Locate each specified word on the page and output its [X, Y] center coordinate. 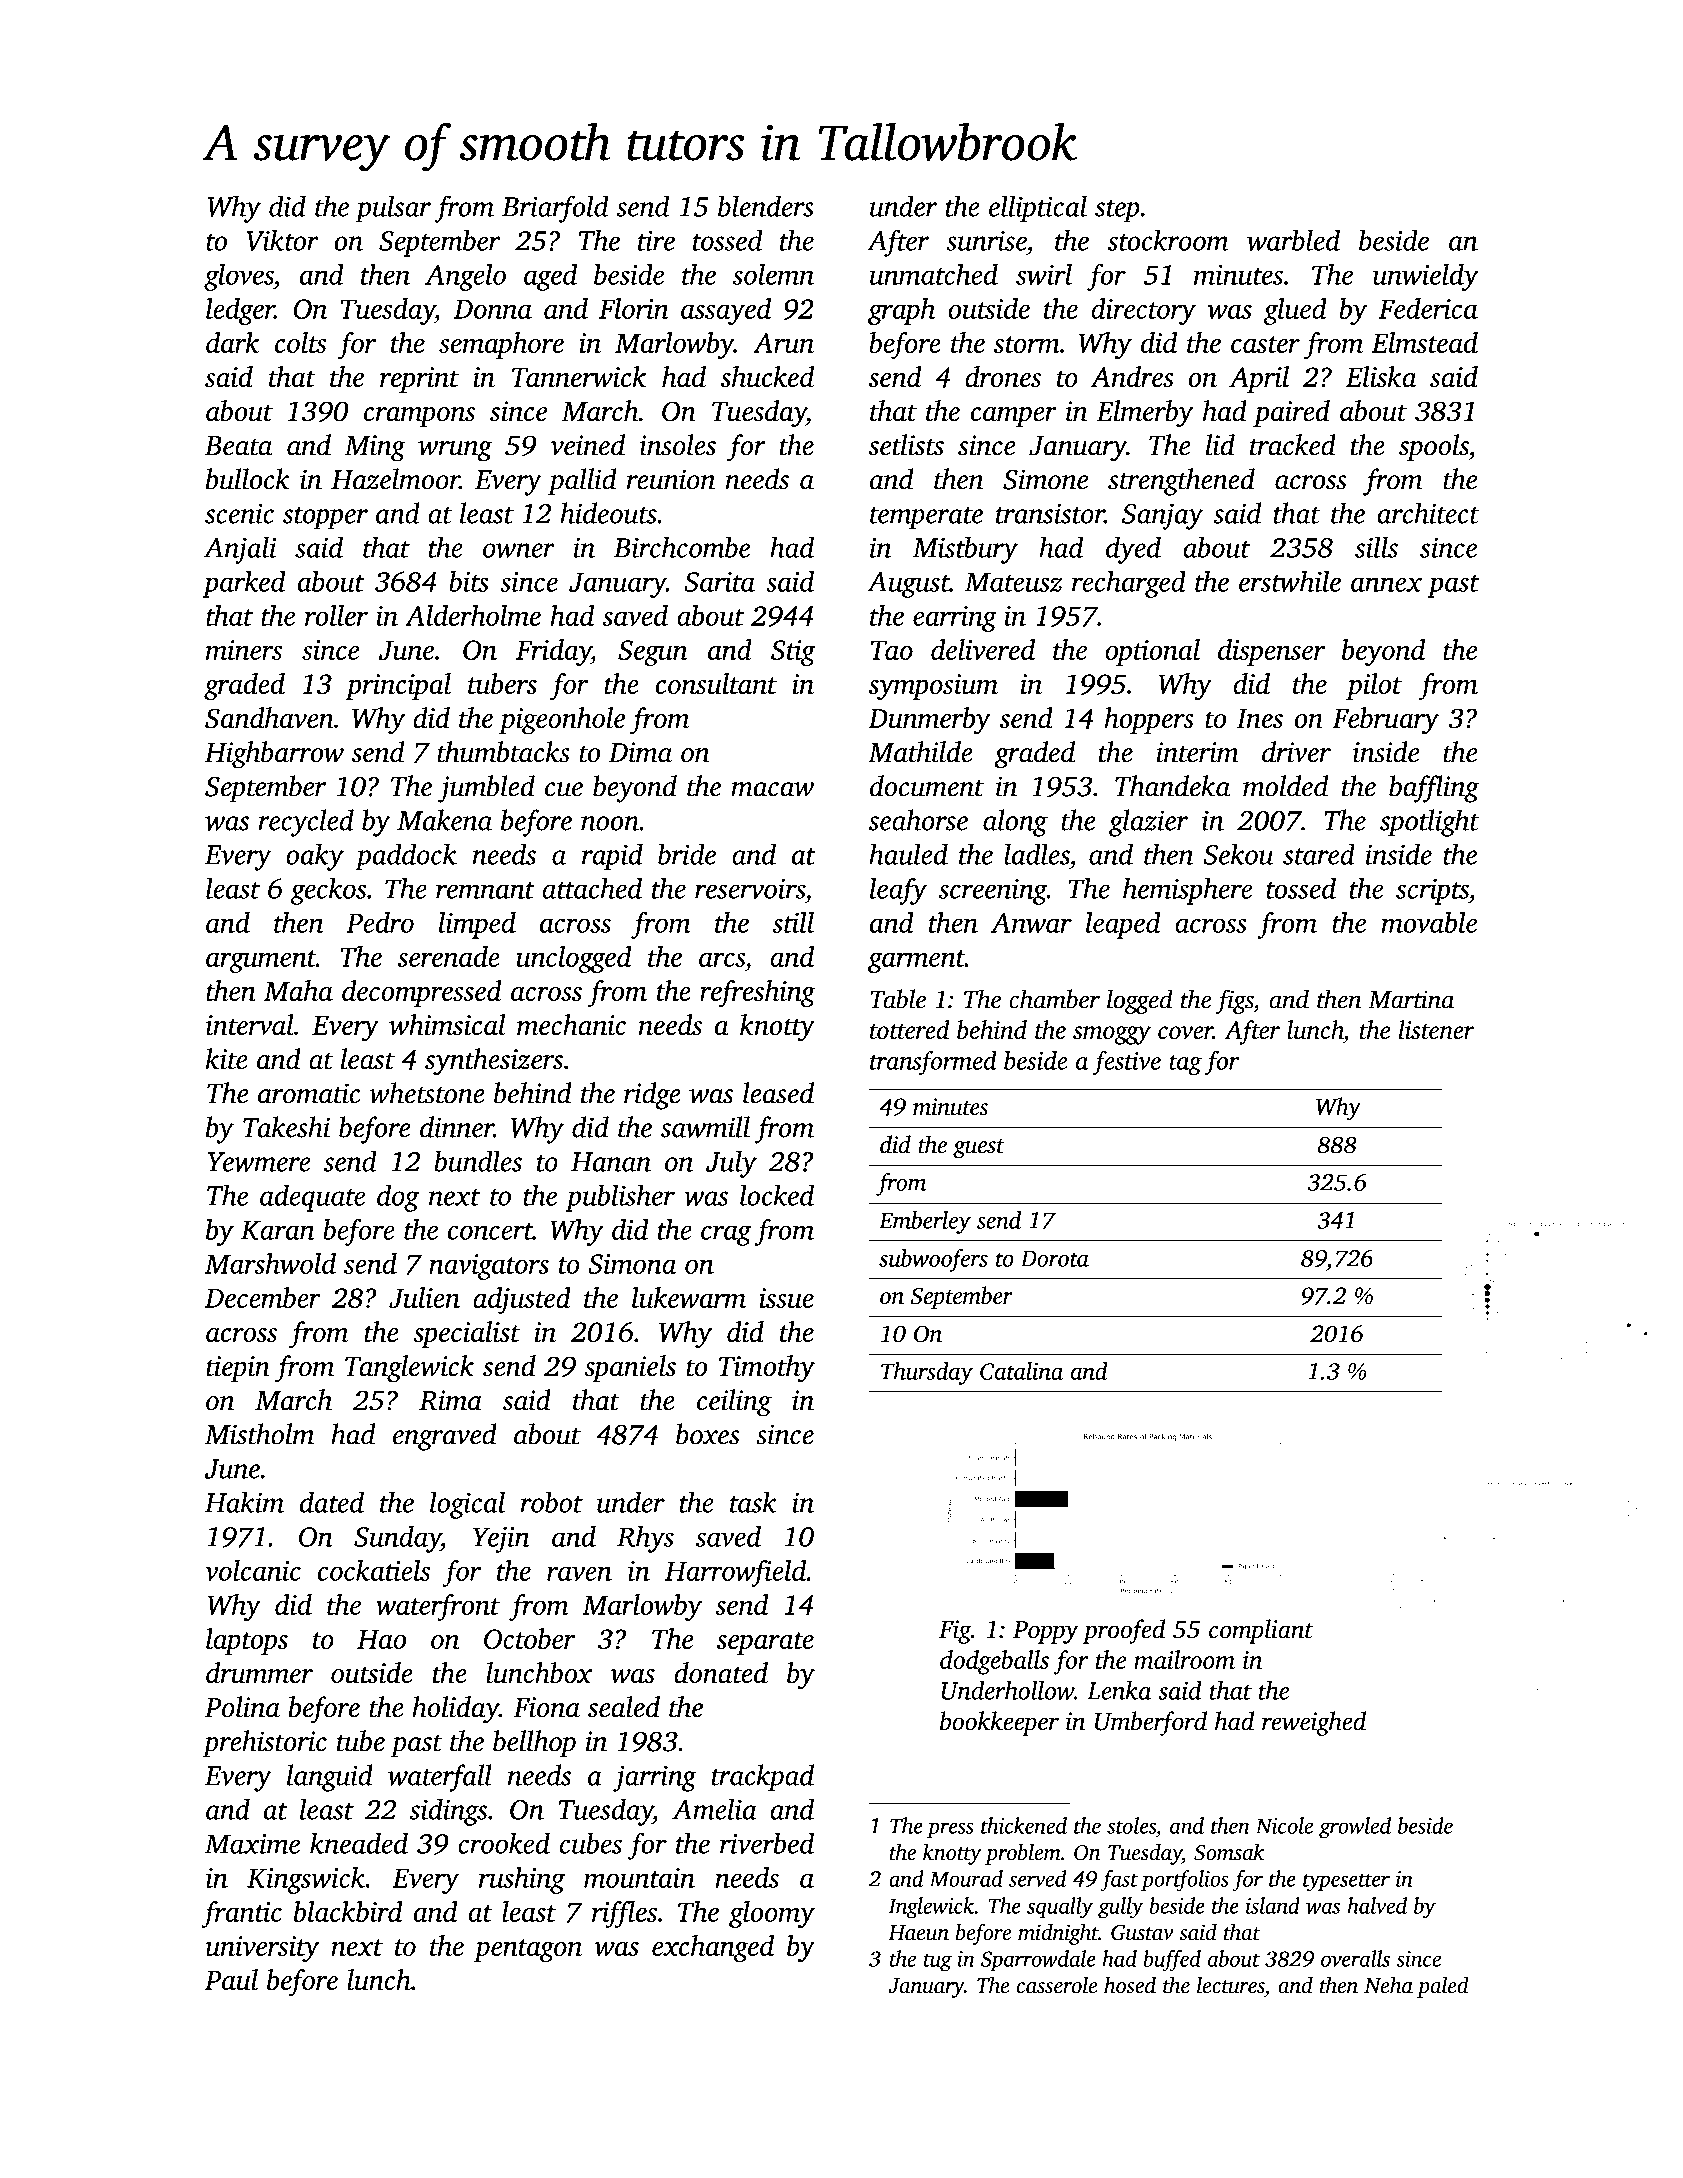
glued [1295, 311]
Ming [375, 448]
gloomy [772, 1914]
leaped [1123, 925]
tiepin [238, 1369]
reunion [671, 479]
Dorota [1055, 1258]
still [793, 922]
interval [250, 1024]
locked [777, 1195]
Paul [231, 1979]
